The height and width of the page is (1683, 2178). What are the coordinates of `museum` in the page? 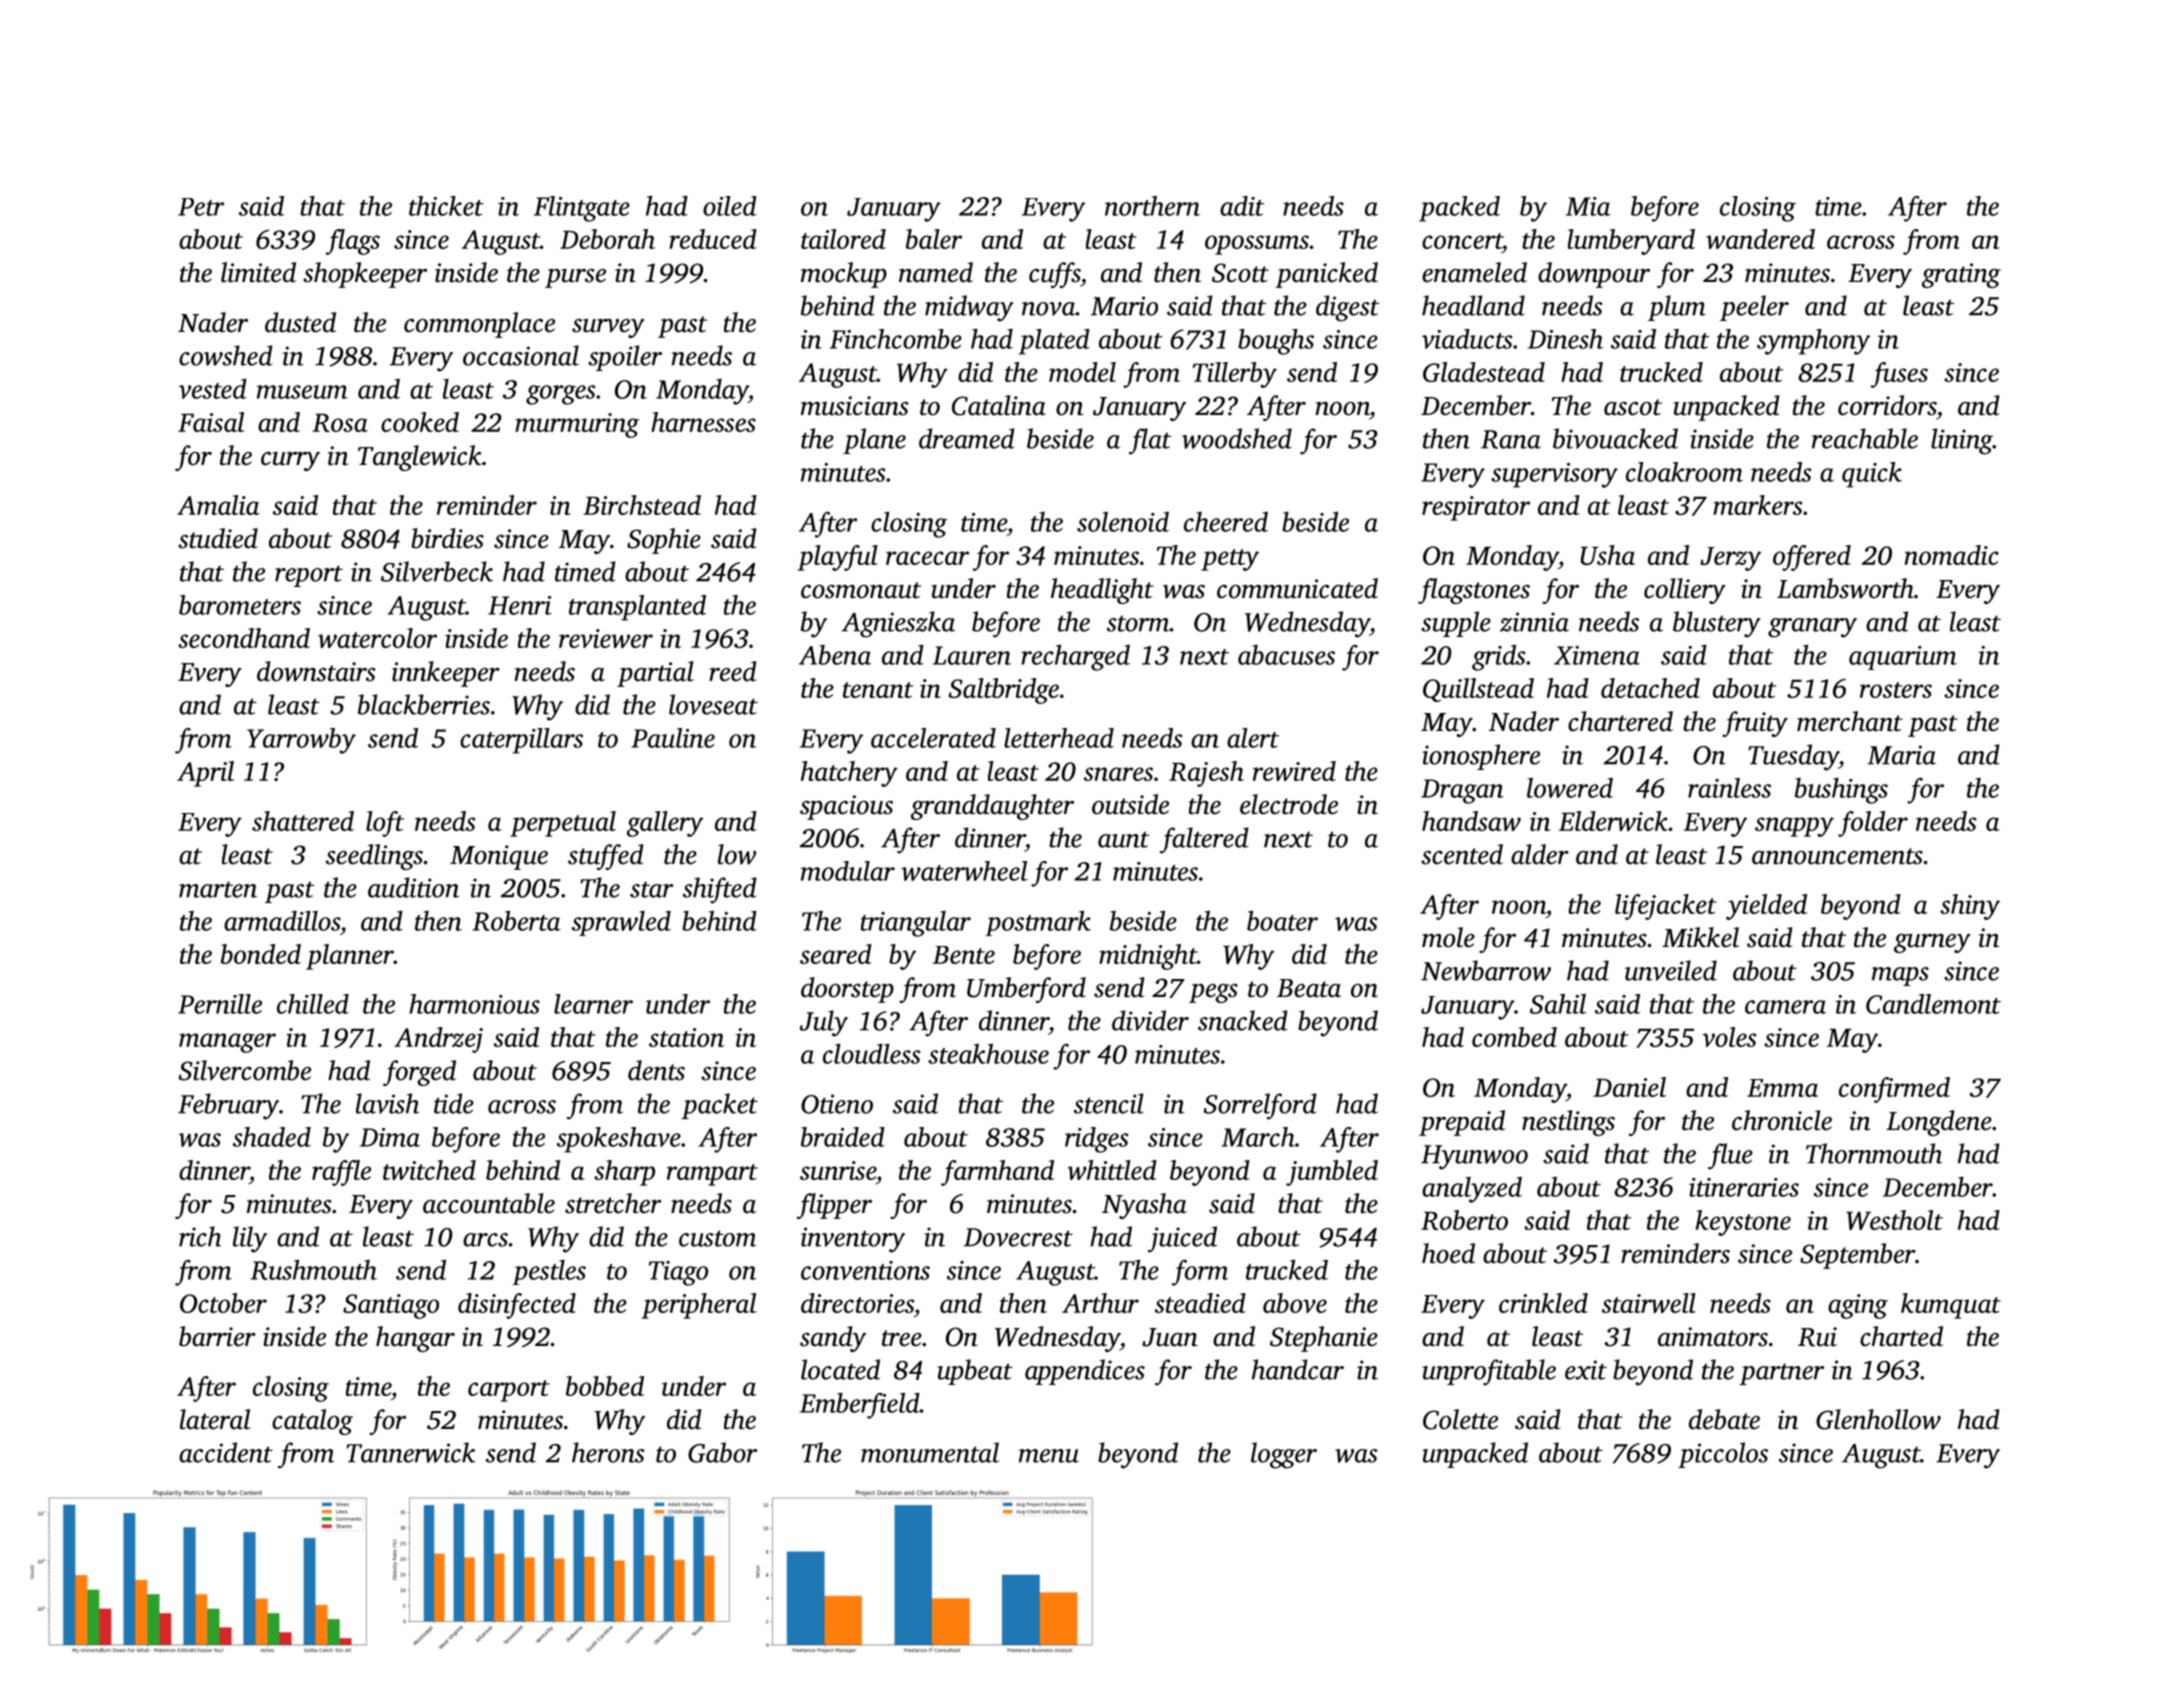 It's located at (302, 392).
